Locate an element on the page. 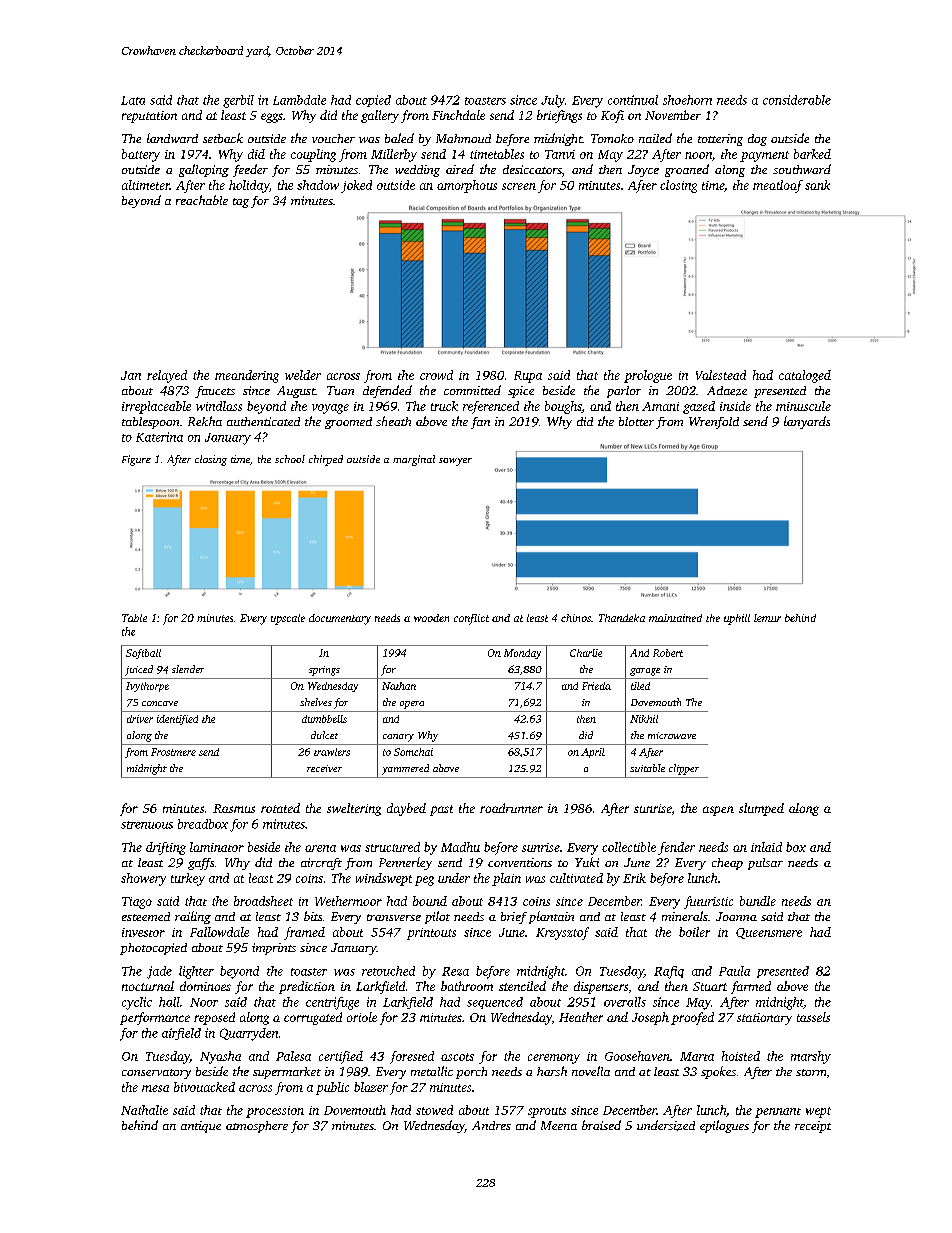  screen is located at coordinates (519, 186).
